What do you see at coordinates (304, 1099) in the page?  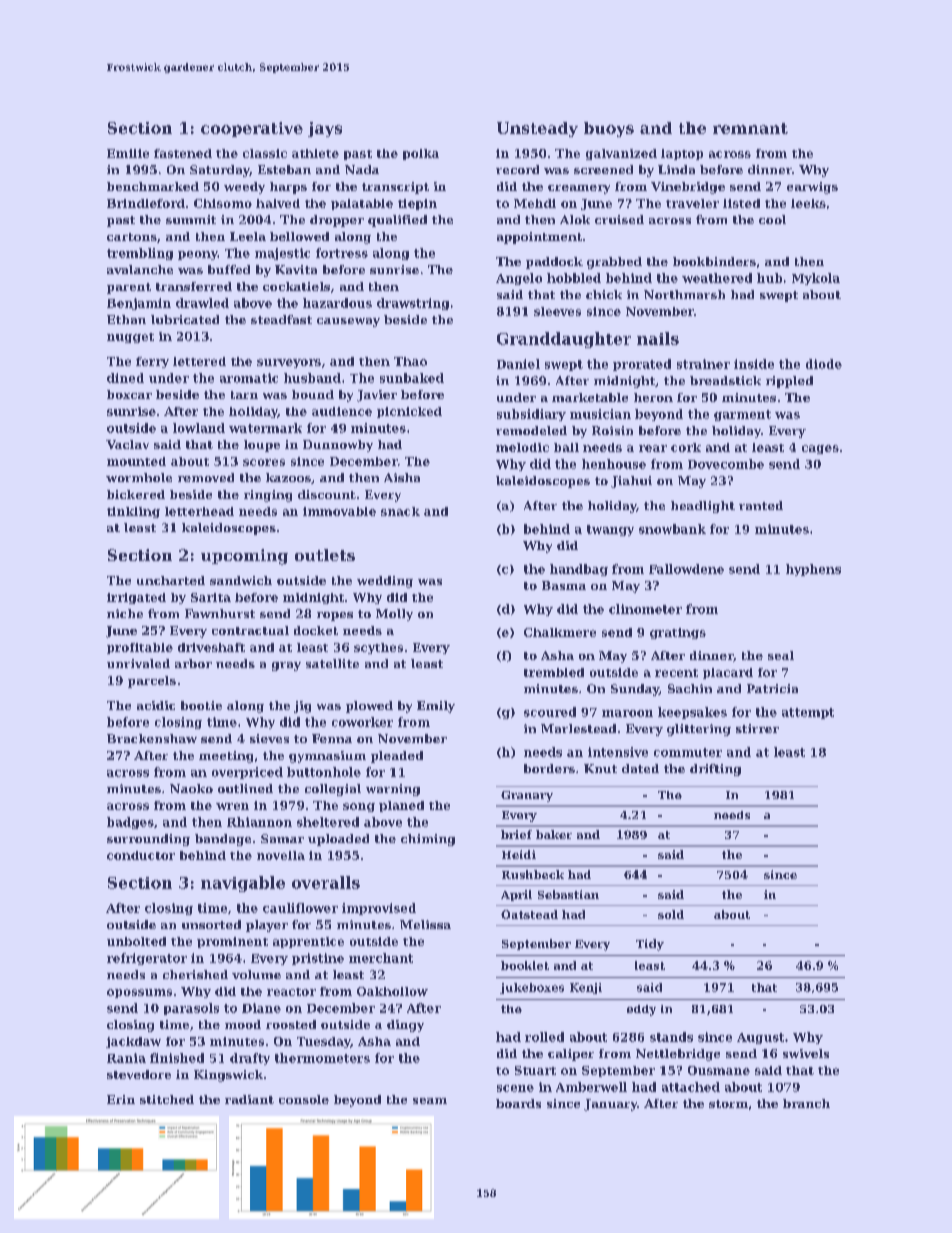 I see `console` at bounding box center [304, 1099].
